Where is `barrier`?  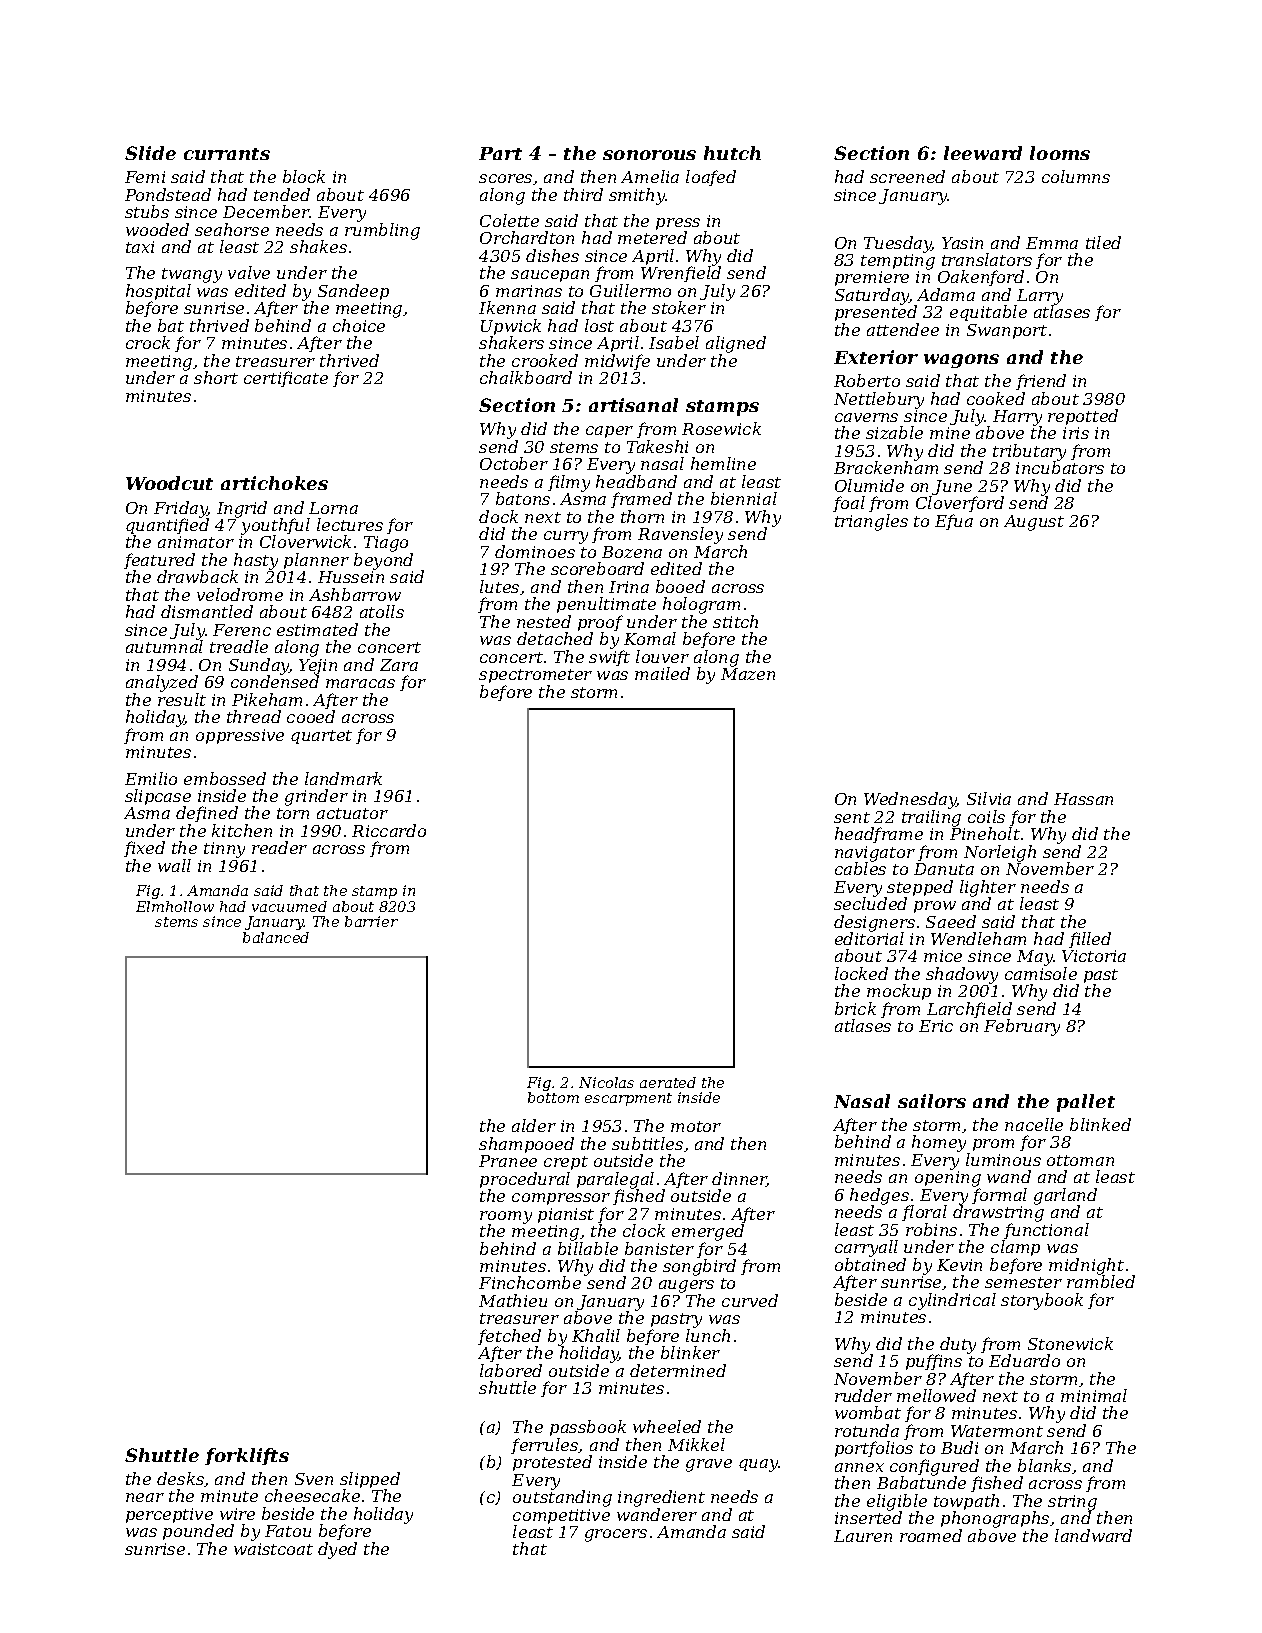 barrier is located at coordinates (371, 921).
